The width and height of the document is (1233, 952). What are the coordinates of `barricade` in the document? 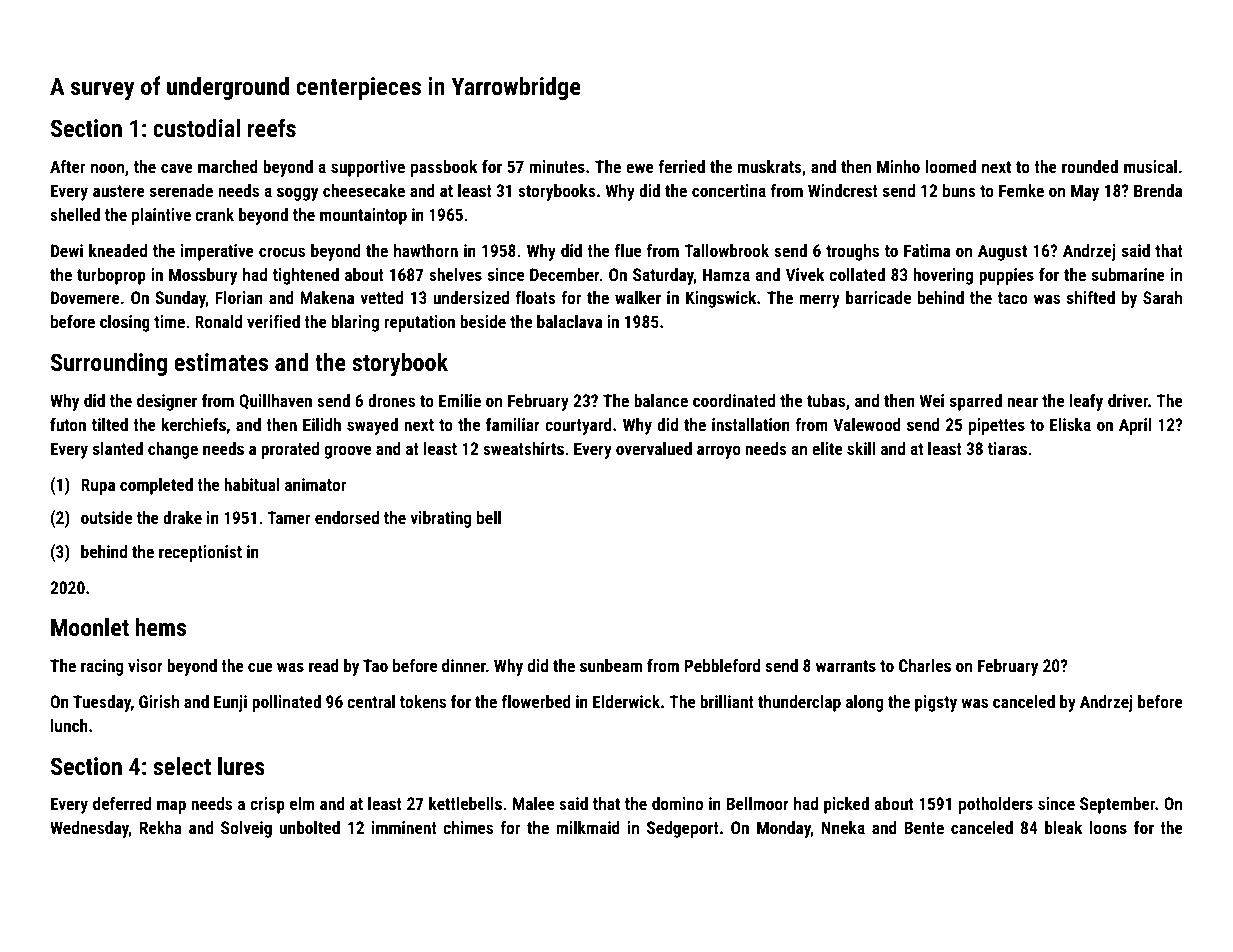 It's located at (878, 297).
